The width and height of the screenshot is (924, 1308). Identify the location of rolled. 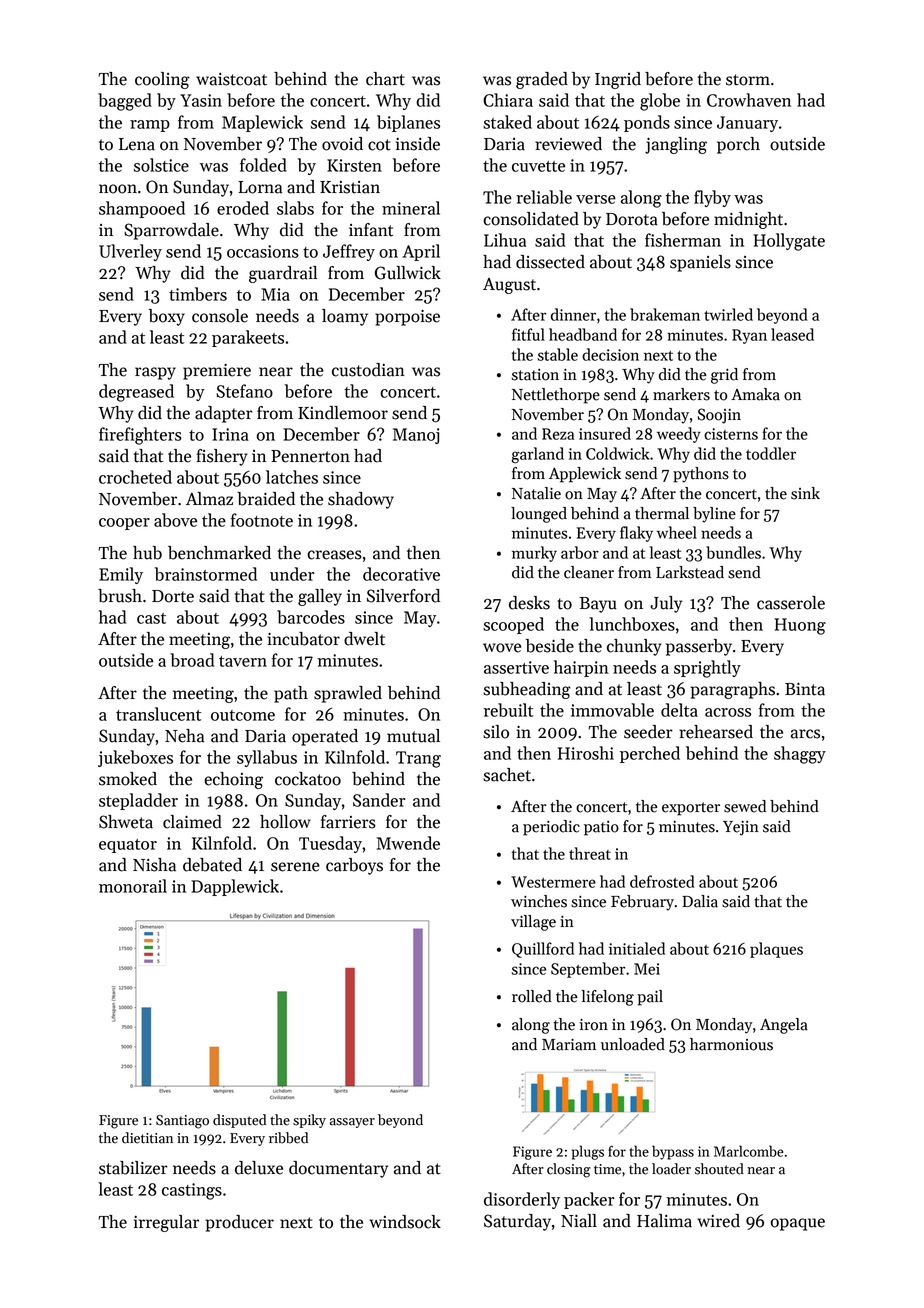
(532, 996).
